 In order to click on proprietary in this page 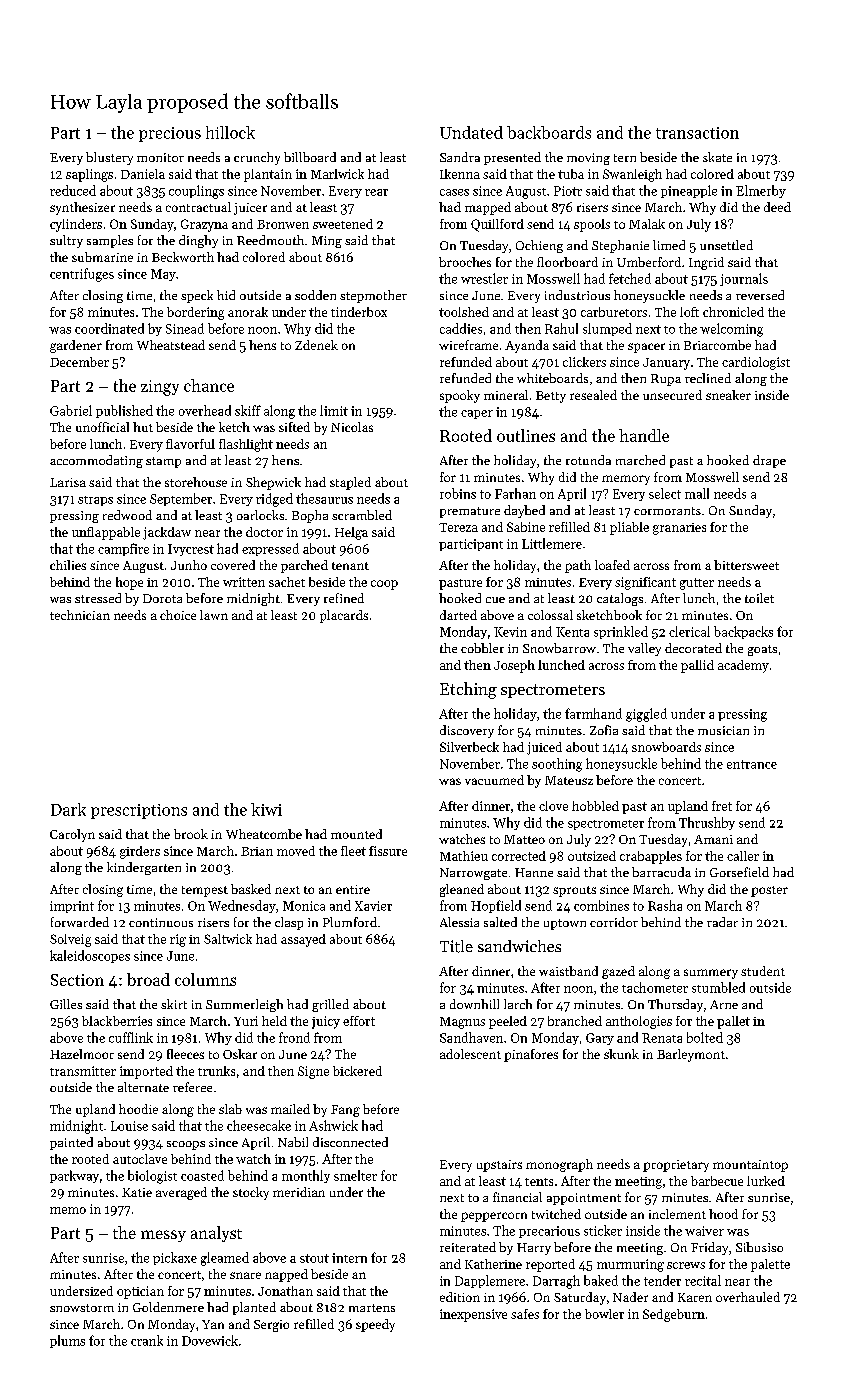, I will do `click(676, 1166)`.
